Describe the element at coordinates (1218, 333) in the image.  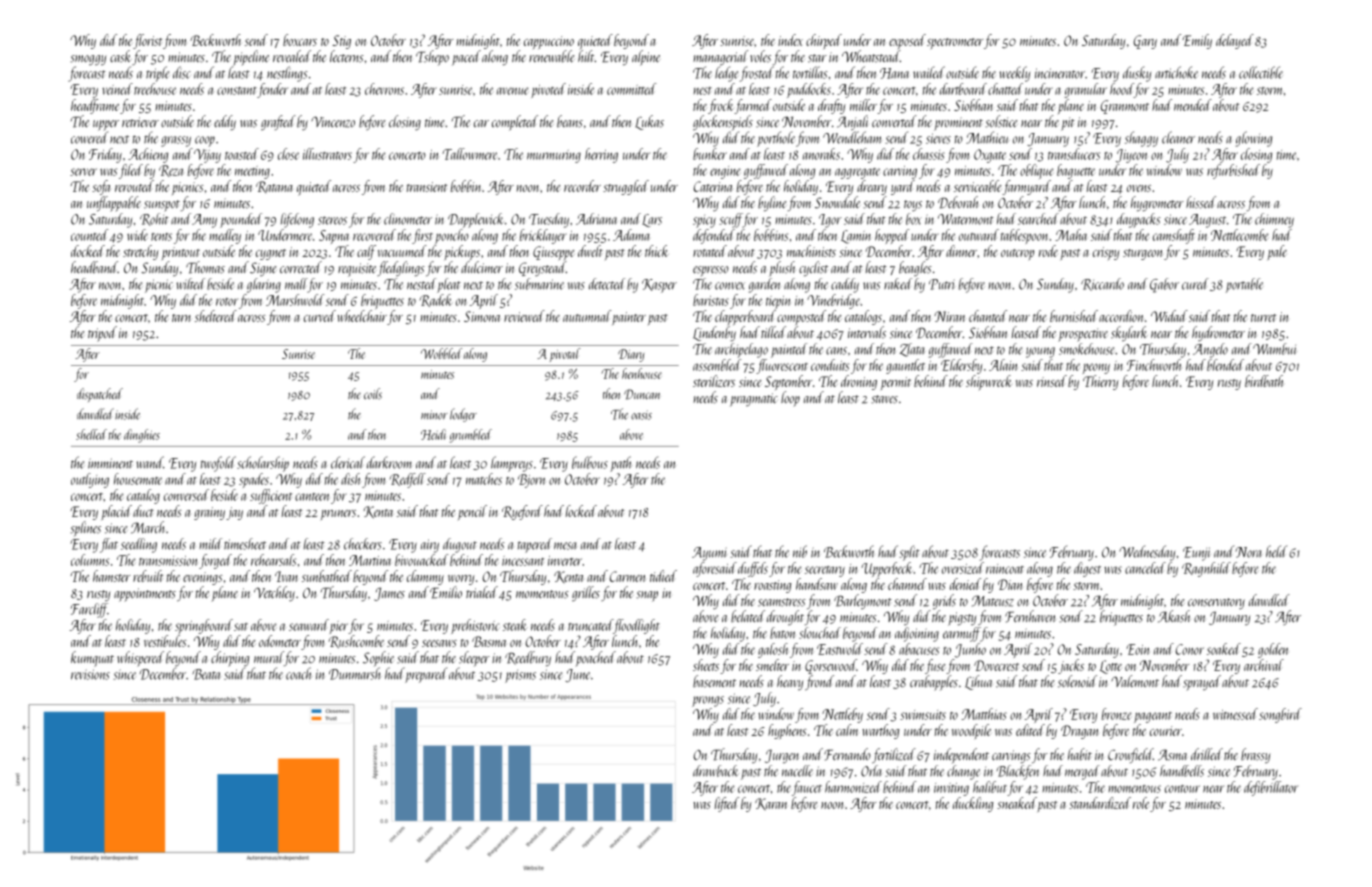
I see `hydrometer` at that location.
